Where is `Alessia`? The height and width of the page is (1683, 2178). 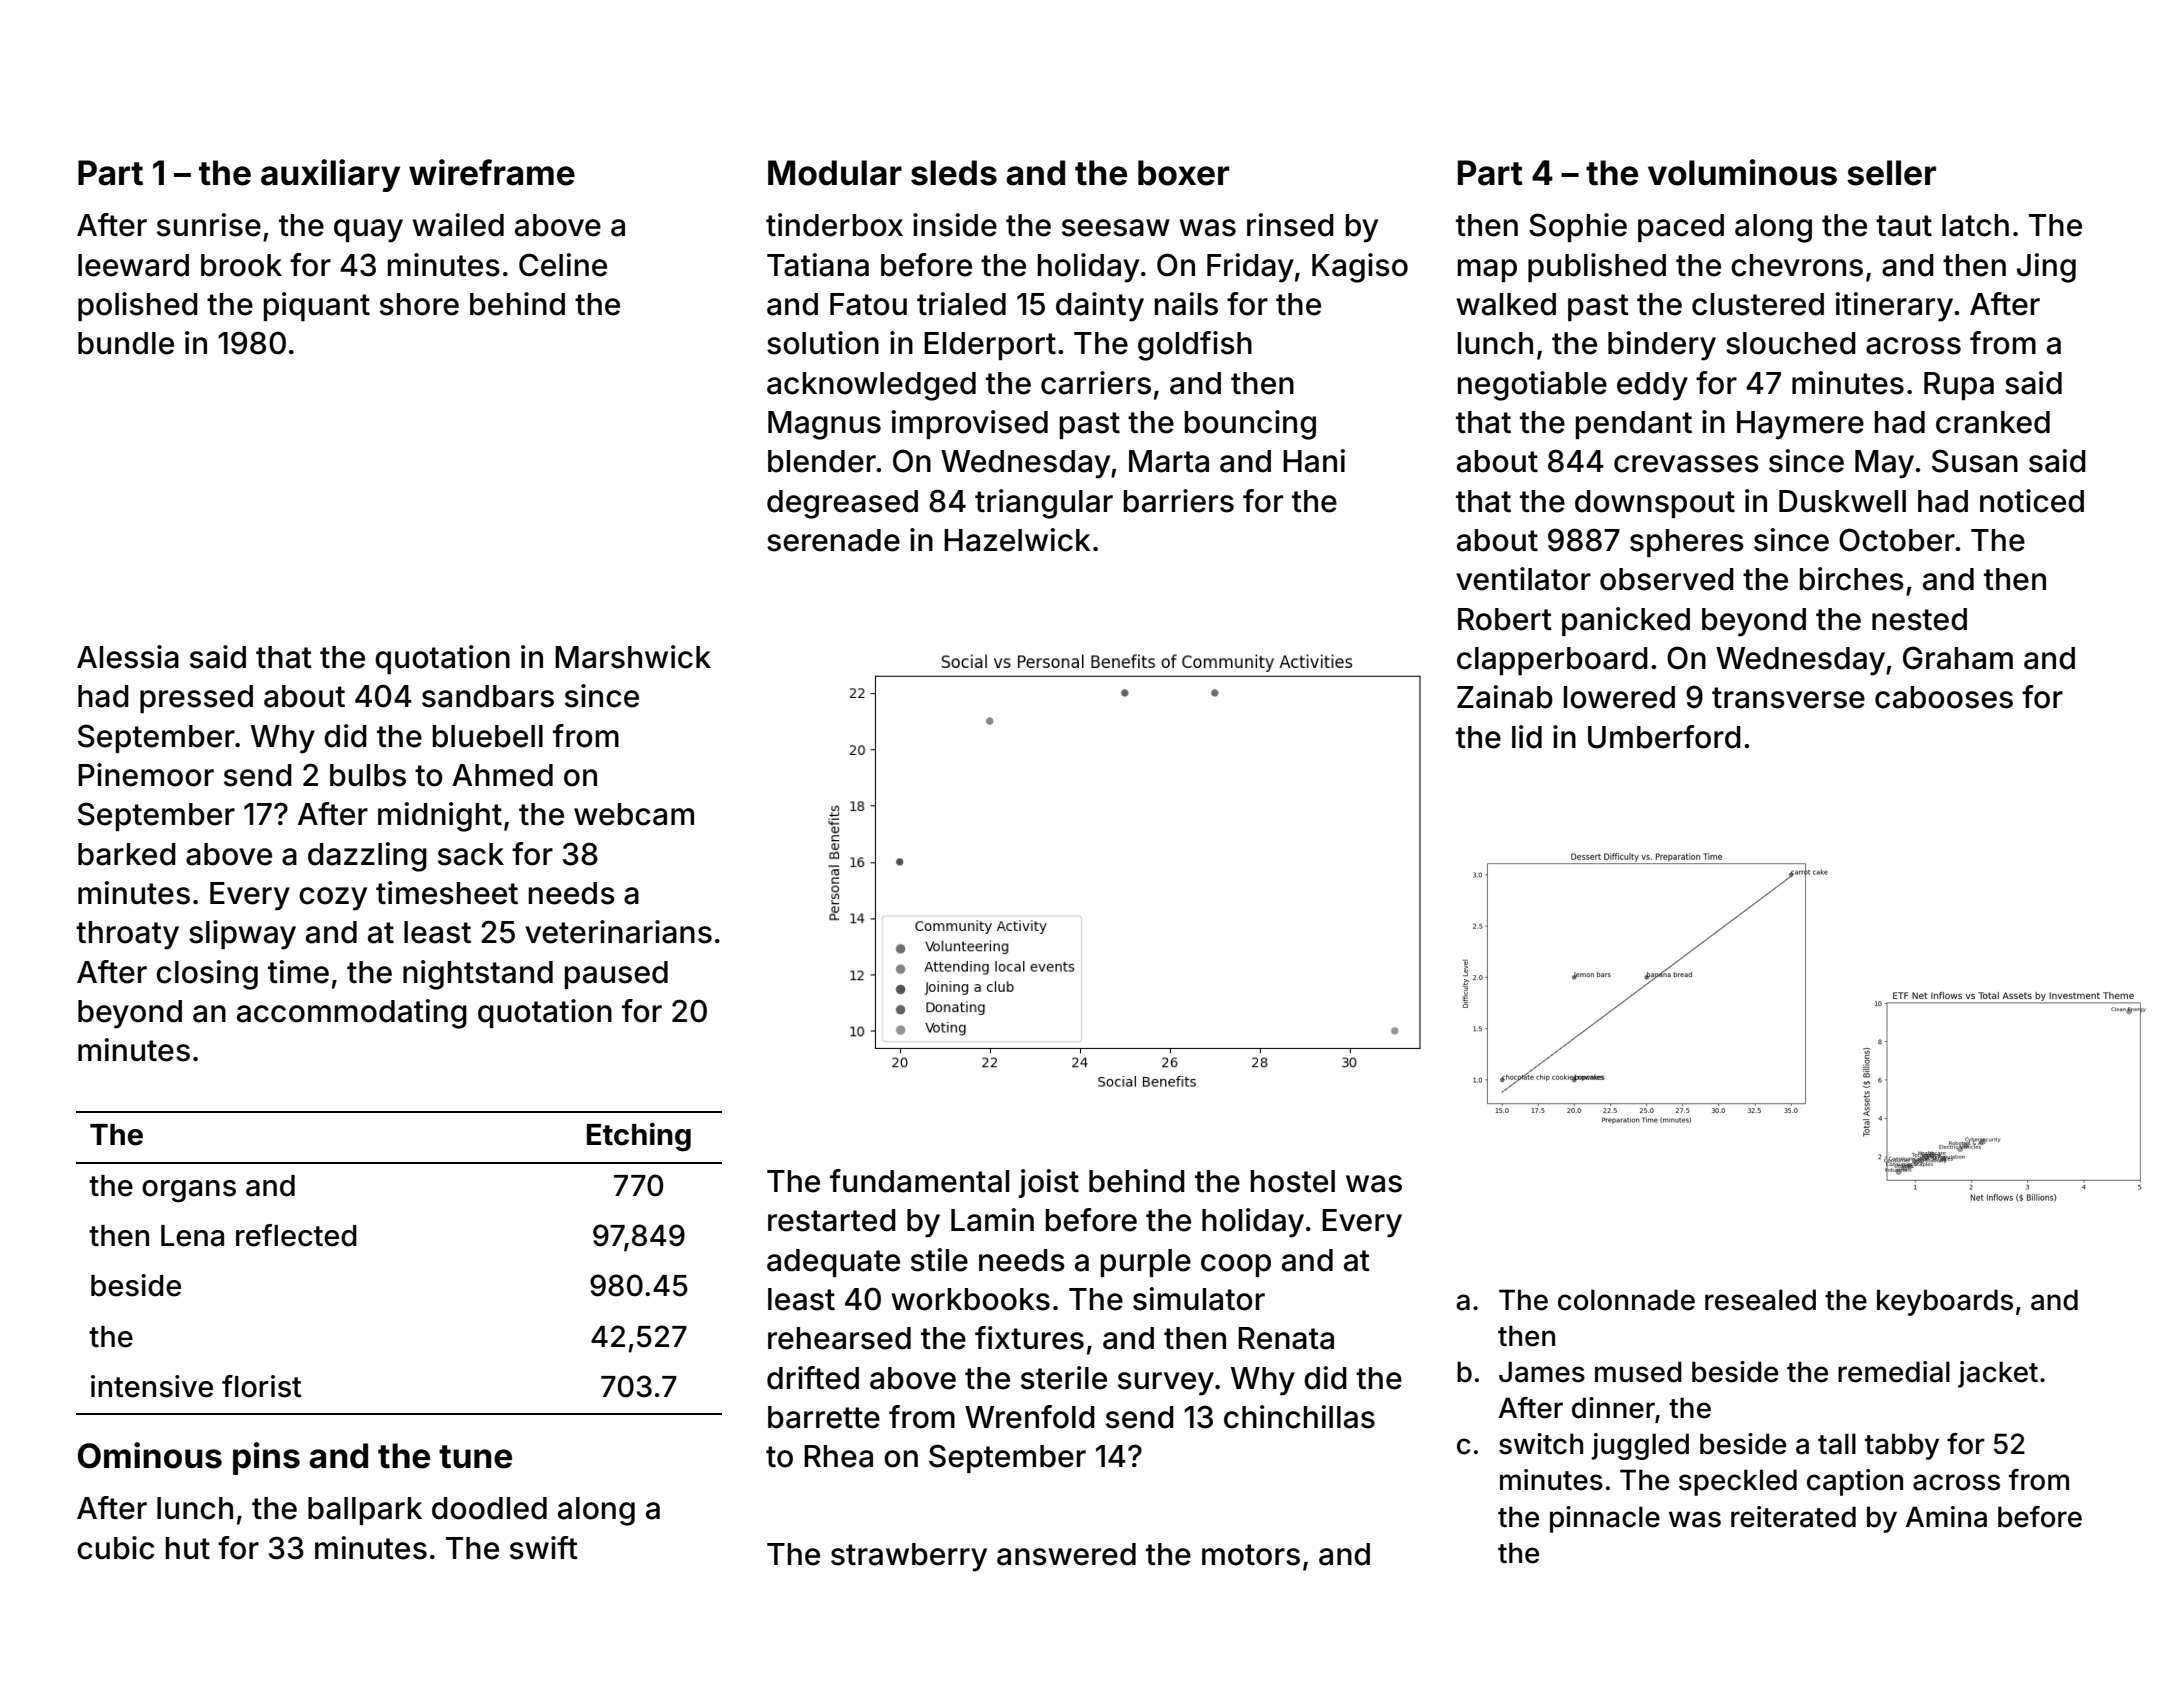 Alessia is located at coordinates (128, 657).
